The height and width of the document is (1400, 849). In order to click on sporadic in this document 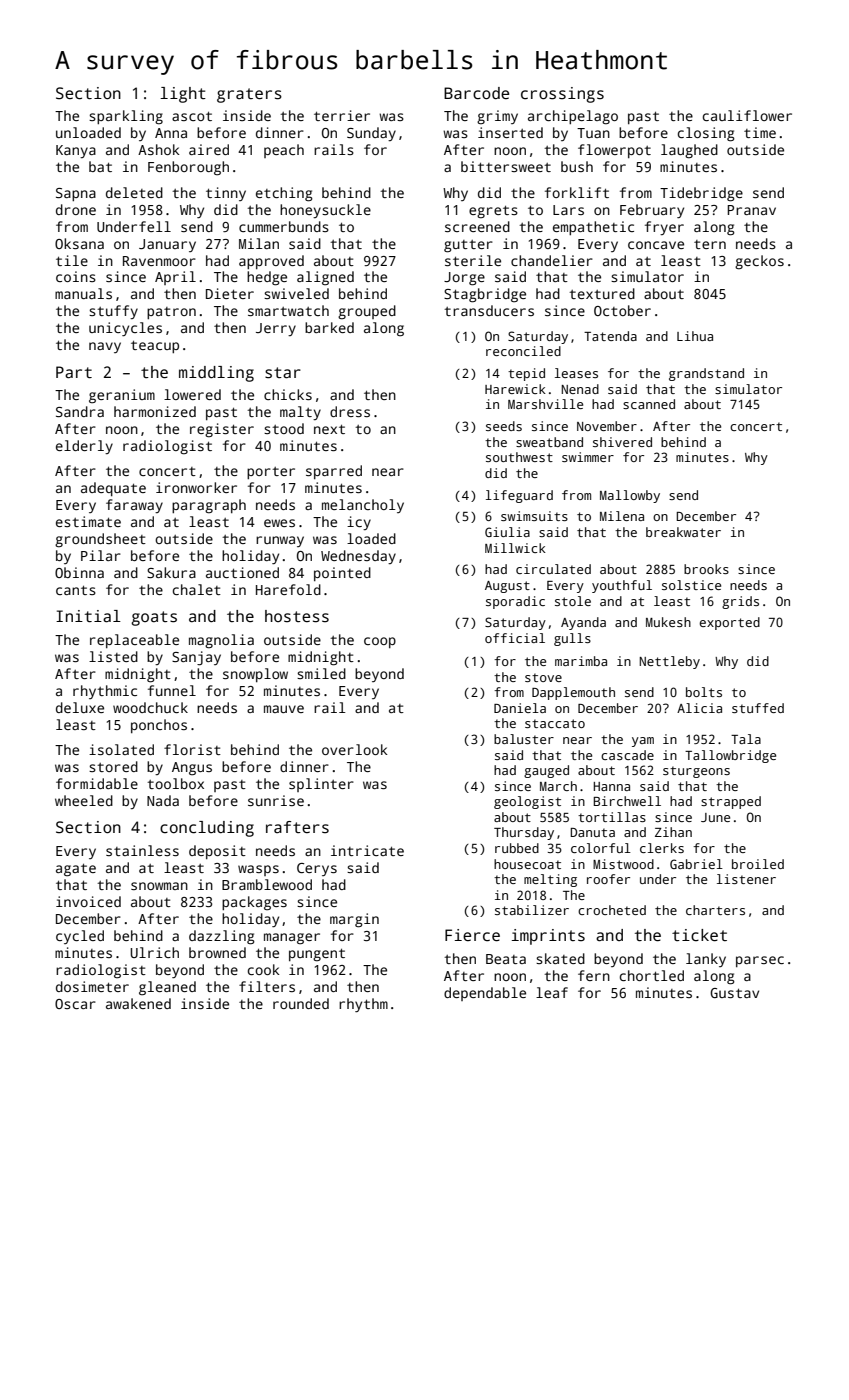, I will do `click(515, 602)`.
